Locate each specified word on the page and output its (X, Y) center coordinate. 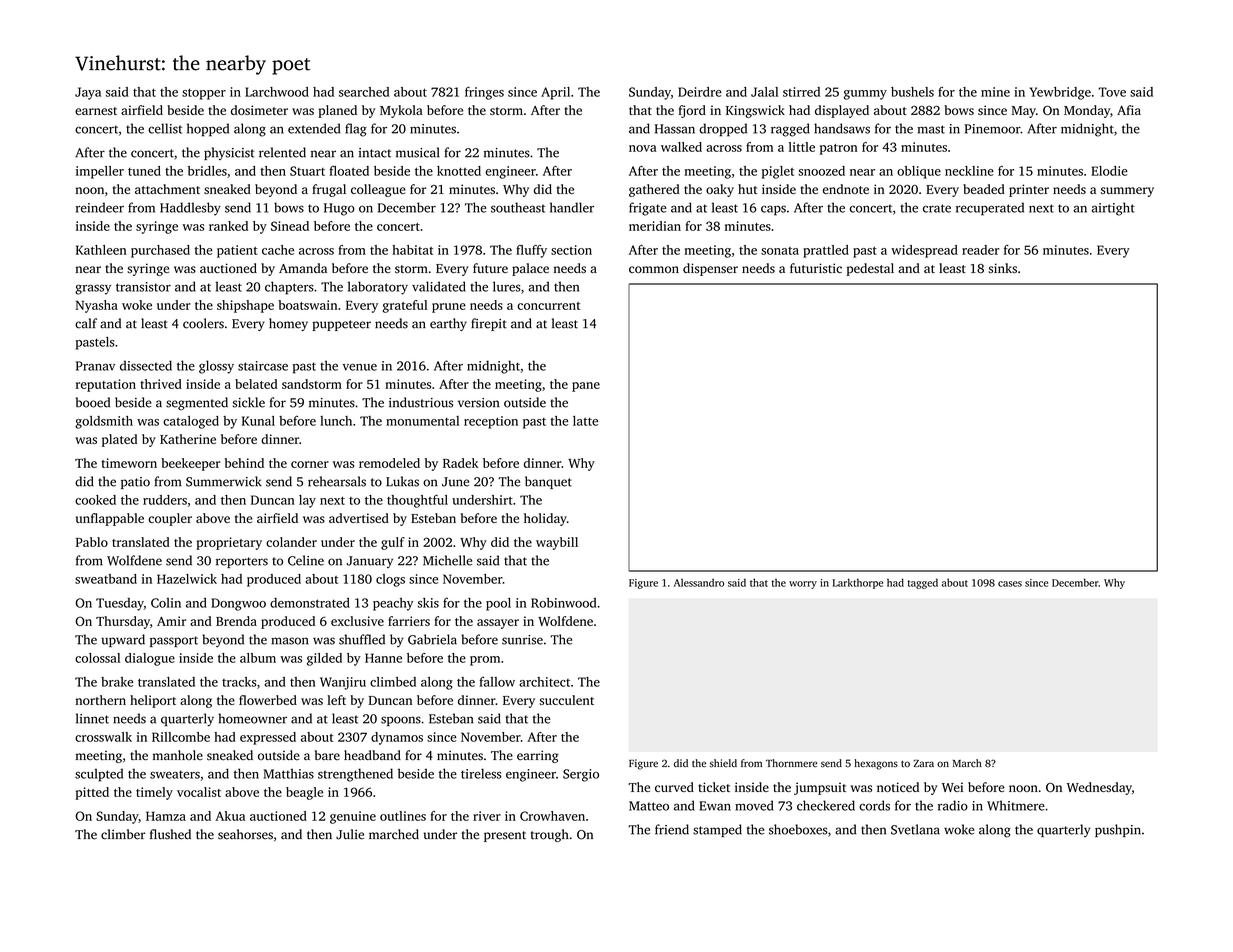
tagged (923, 583)
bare (327, 755)
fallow (497, 682)
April (555, 93)
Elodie (1109, 171)
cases (1010, 584)
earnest (96, 111)
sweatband (106, 579)
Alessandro (699, 583)
